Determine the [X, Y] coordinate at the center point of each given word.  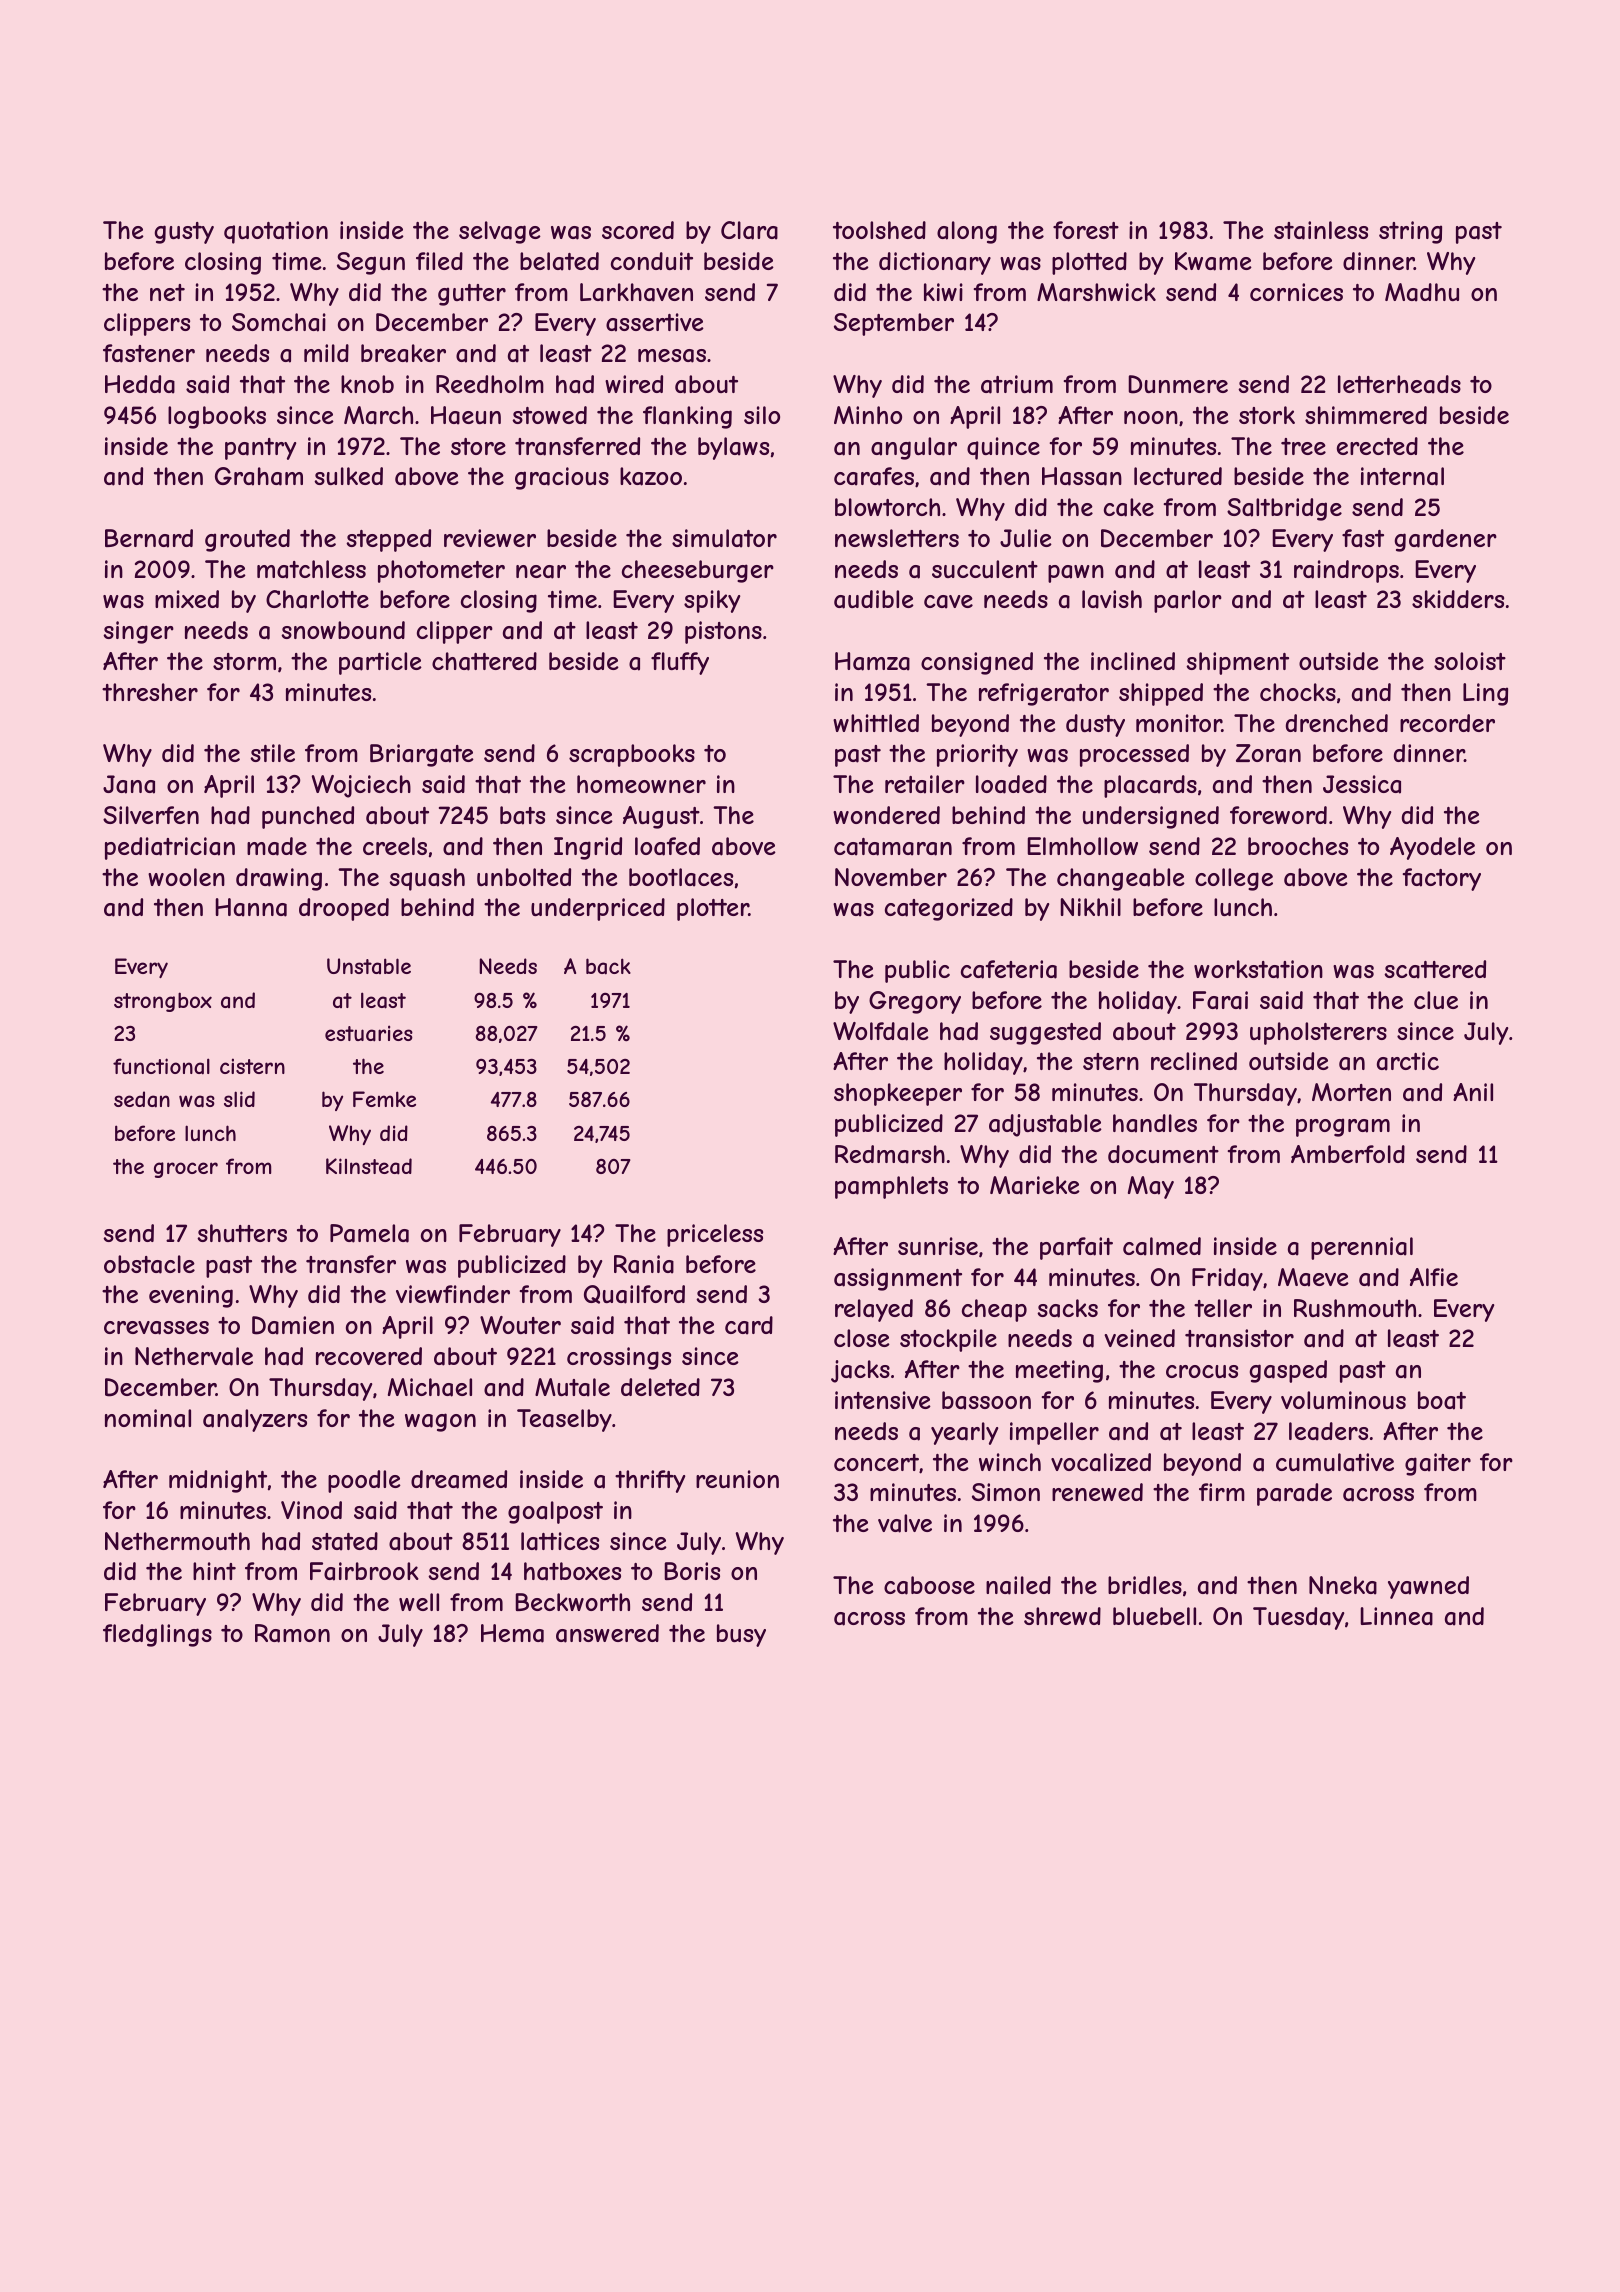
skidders [1458, 599]
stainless [1321, 230]
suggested [1045, 1033]
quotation [276, 232]
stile [272, 753]
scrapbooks [632, 755]
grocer [186, 1170]
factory [1442, 879]
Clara [749, 230]
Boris [692, 1571]
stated [345, 1541]
